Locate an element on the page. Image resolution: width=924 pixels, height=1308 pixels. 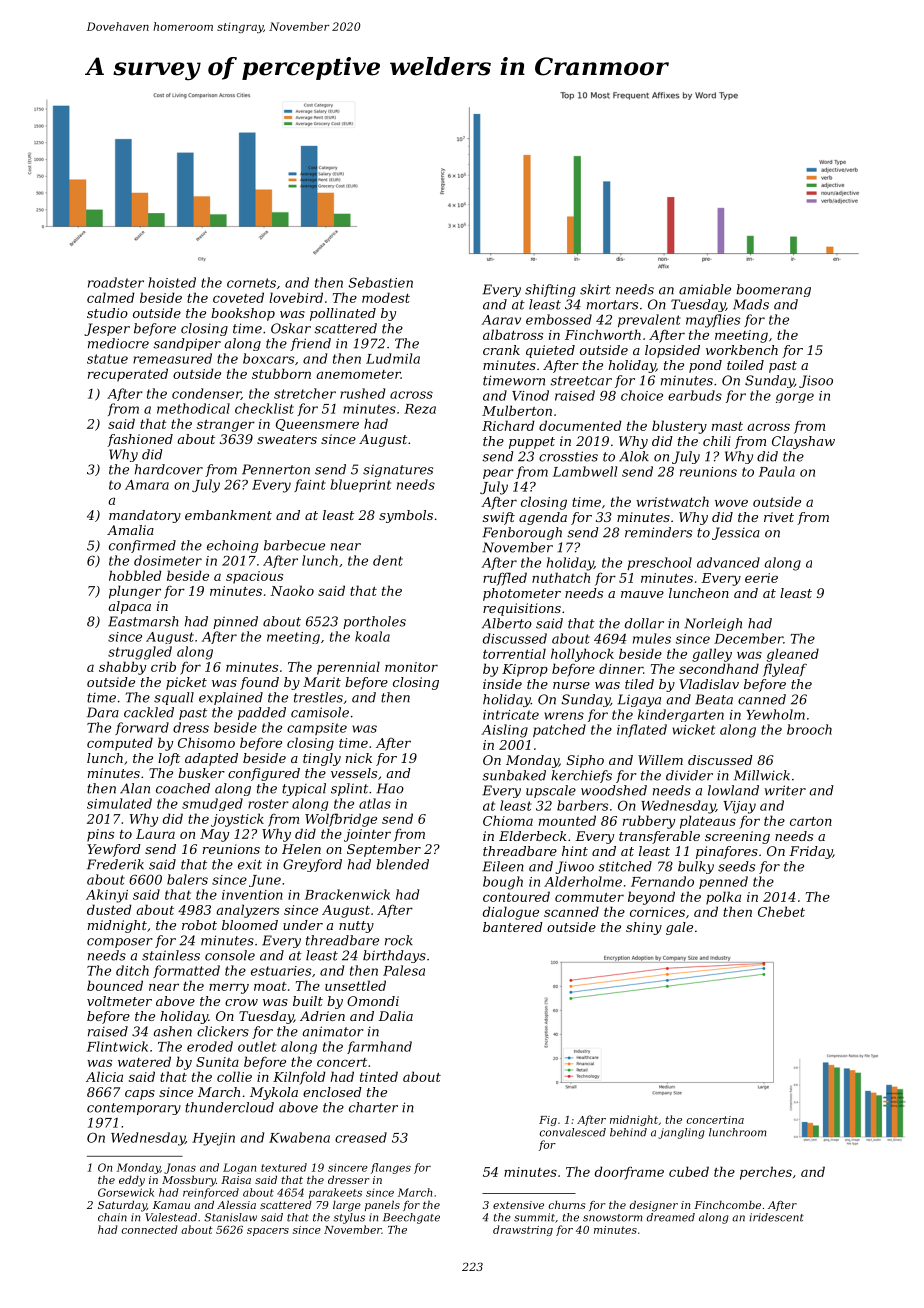
lowland is located at coordinates (733, 790).
